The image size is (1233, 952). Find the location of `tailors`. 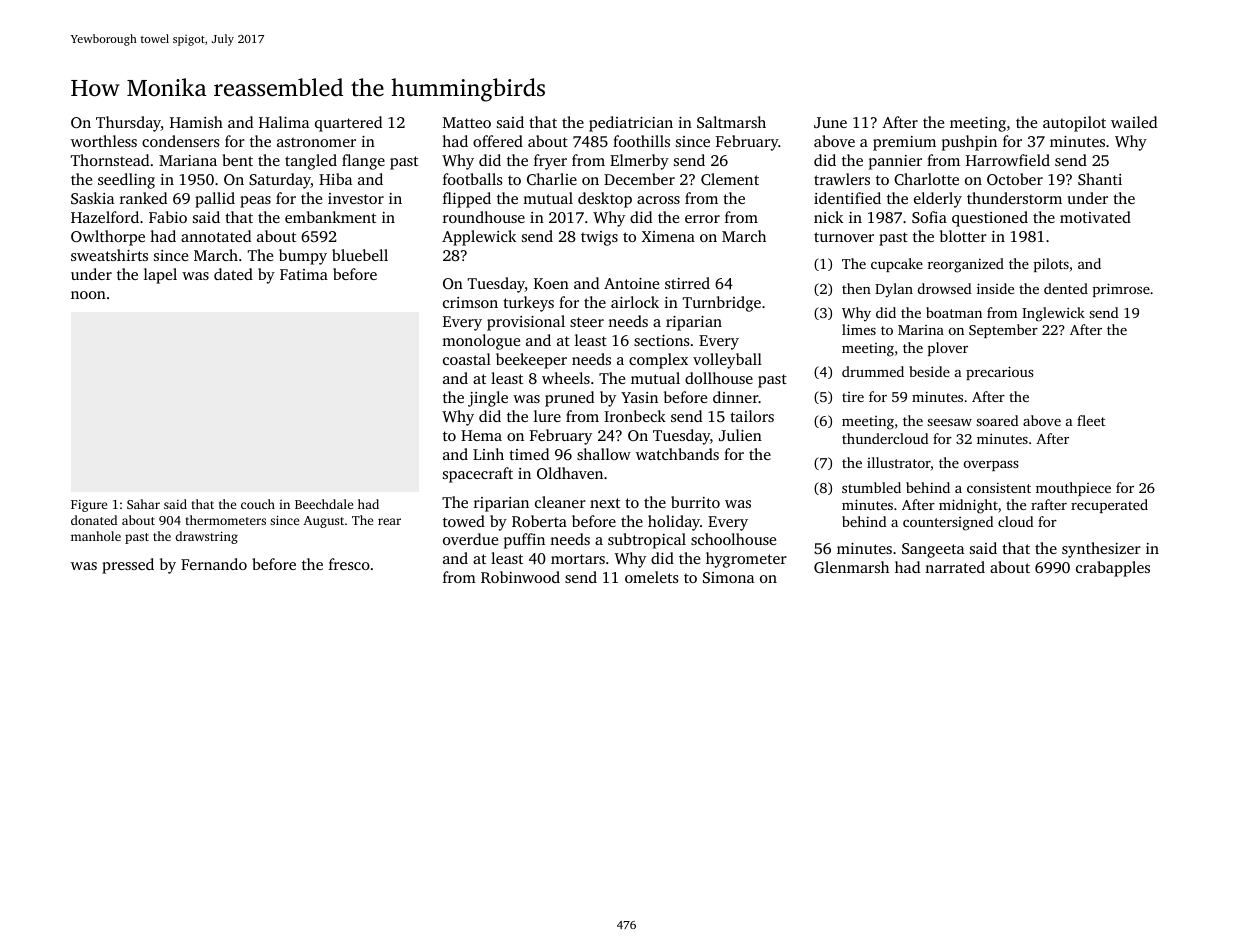

tailors is located at coordinates (752, 416).
